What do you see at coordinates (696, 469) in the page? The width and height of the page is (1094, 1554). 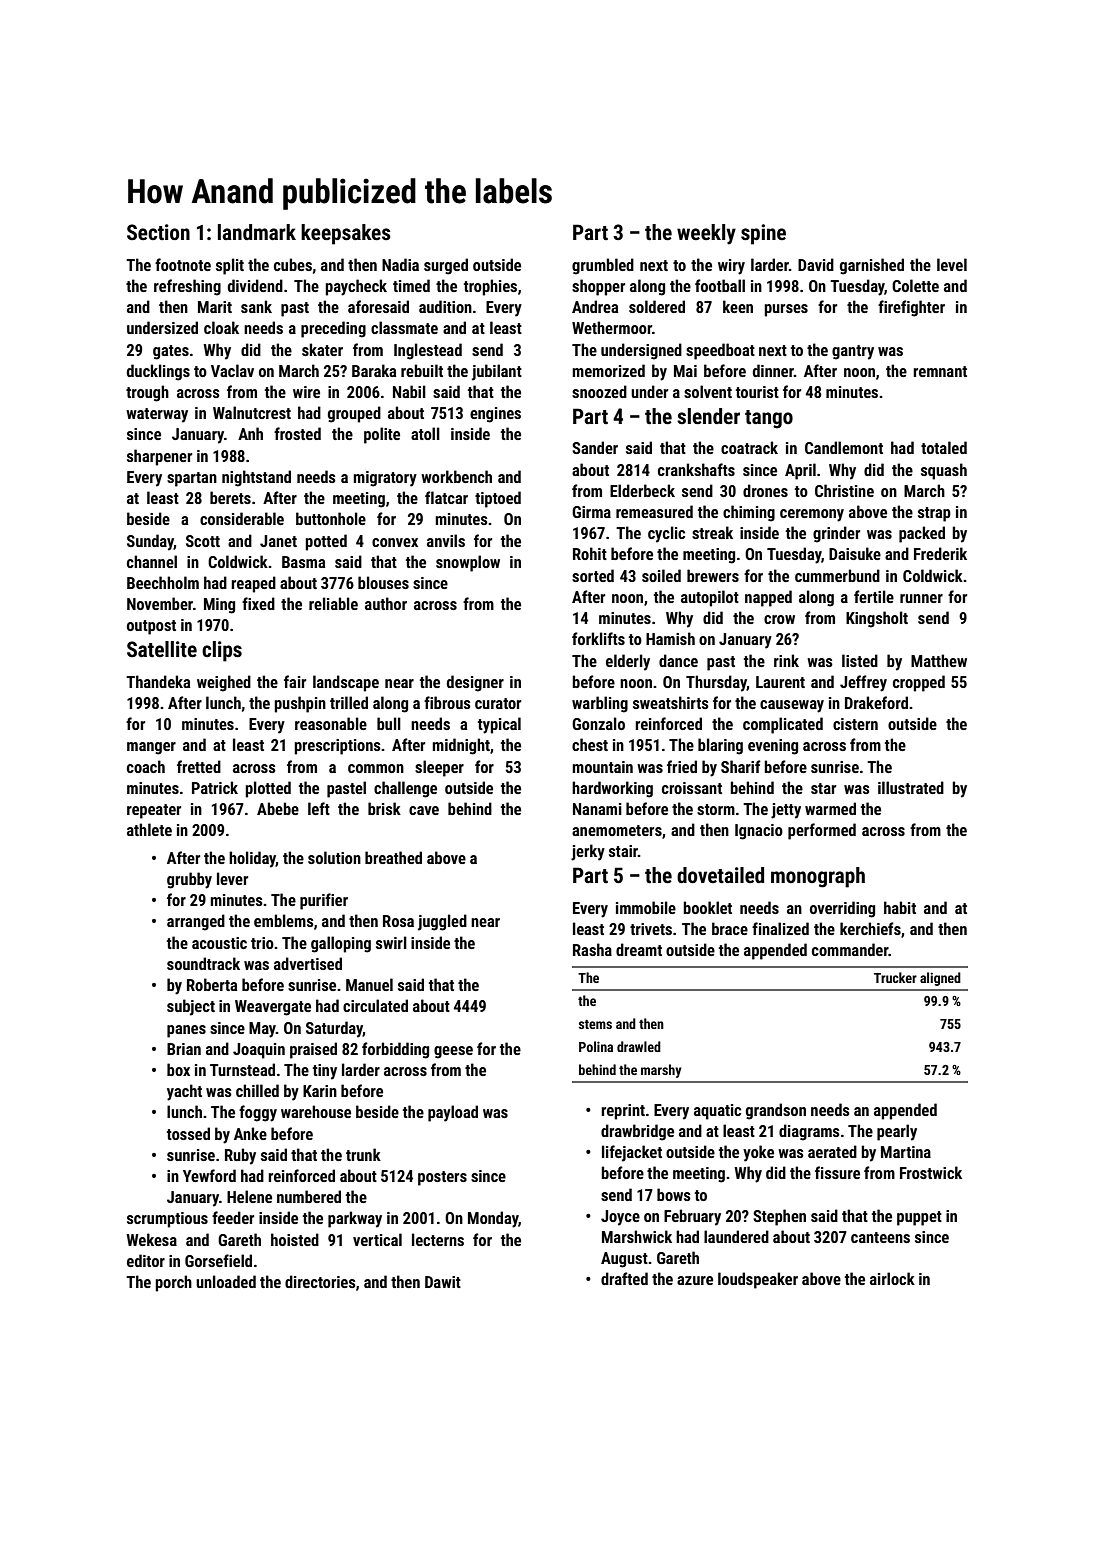 I see `crankshafts` at bounding box center [696, 469].
